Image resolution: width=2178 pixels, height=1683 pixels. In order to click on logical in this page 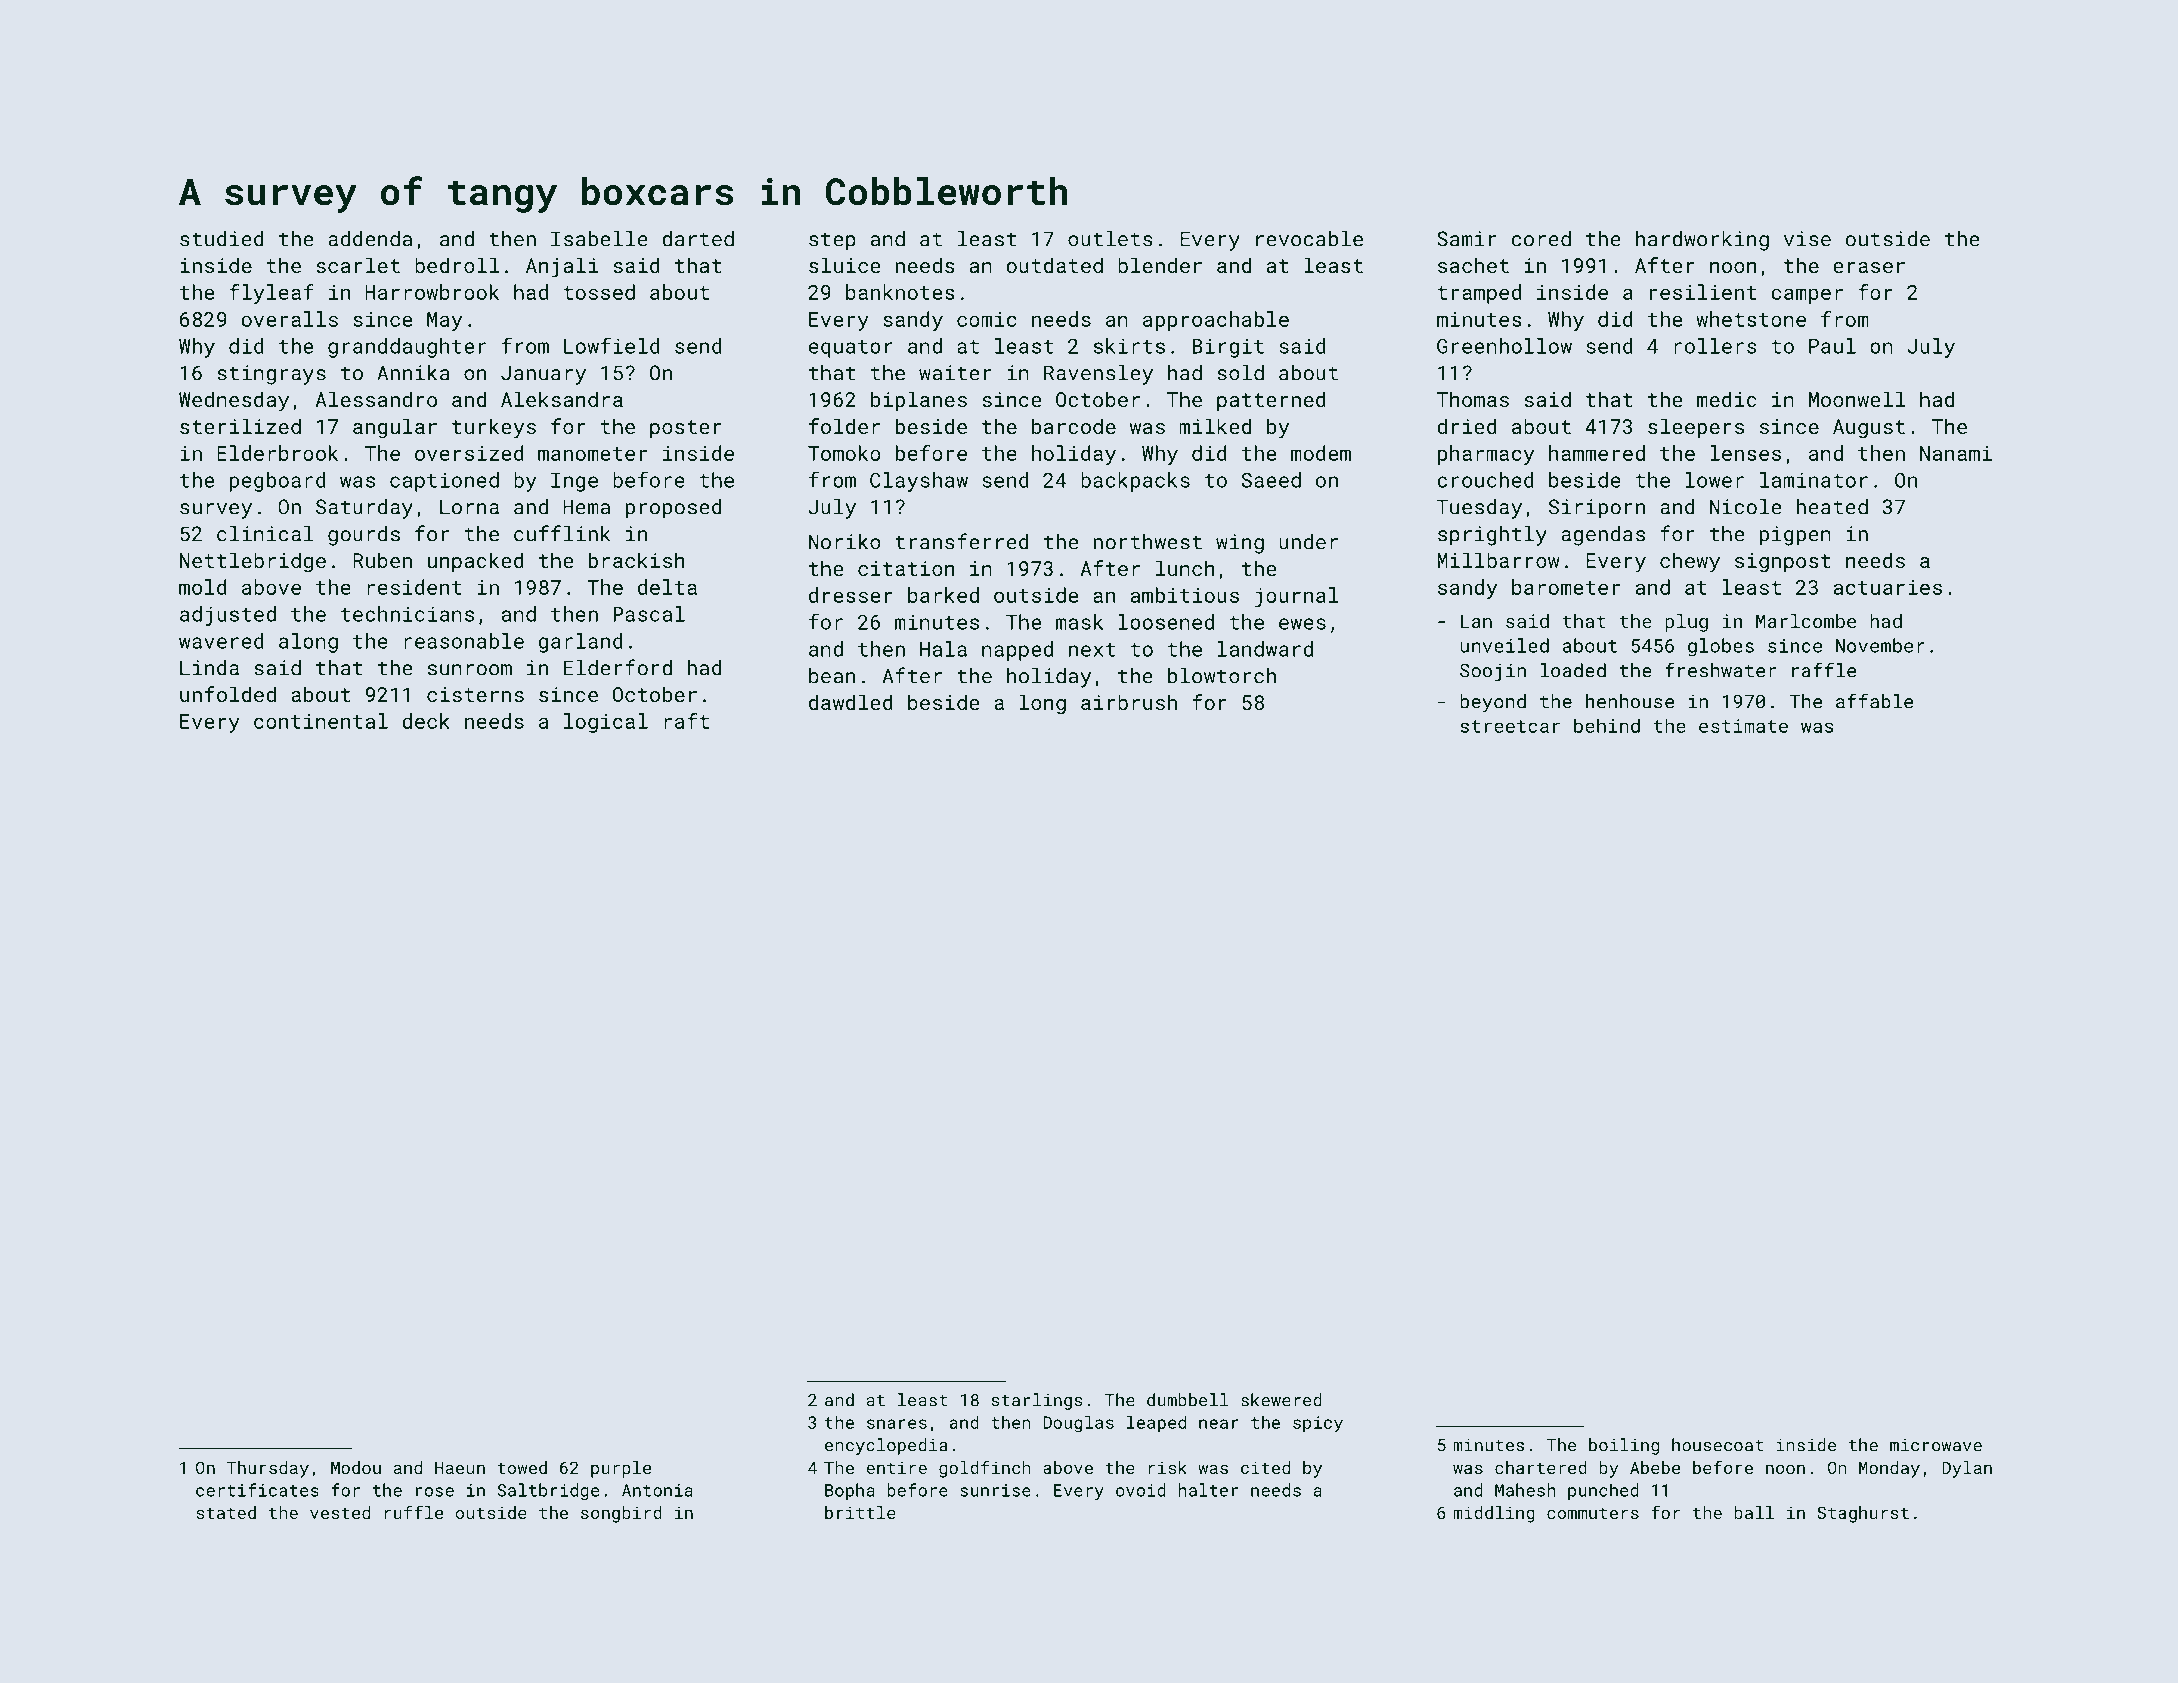, I will do `click(606, 723)`.
